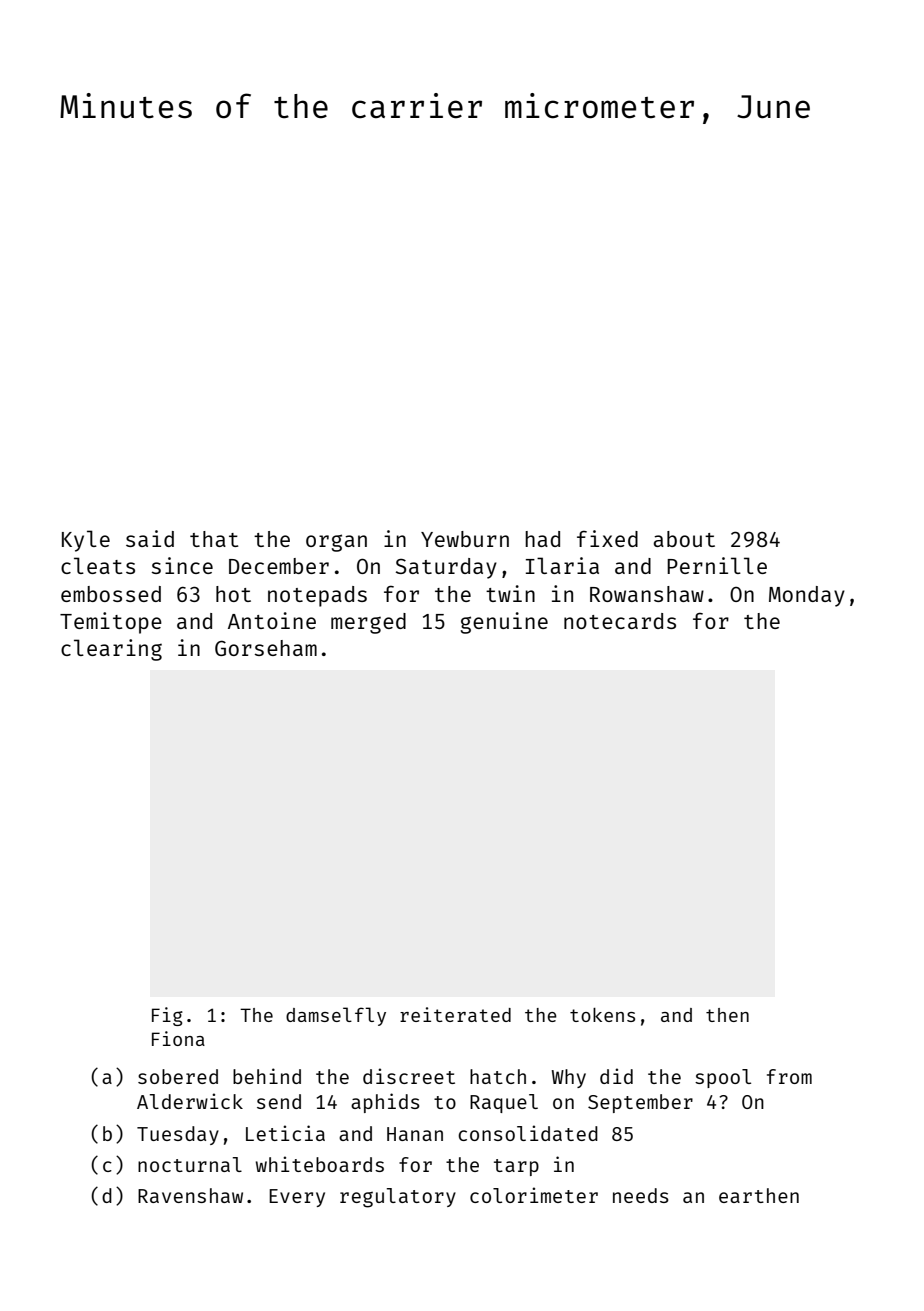 This page has width=924, height=1311. What do you see at coordinates (684, 539) in the page?
I see `about` at bounding box center [684, 539].
